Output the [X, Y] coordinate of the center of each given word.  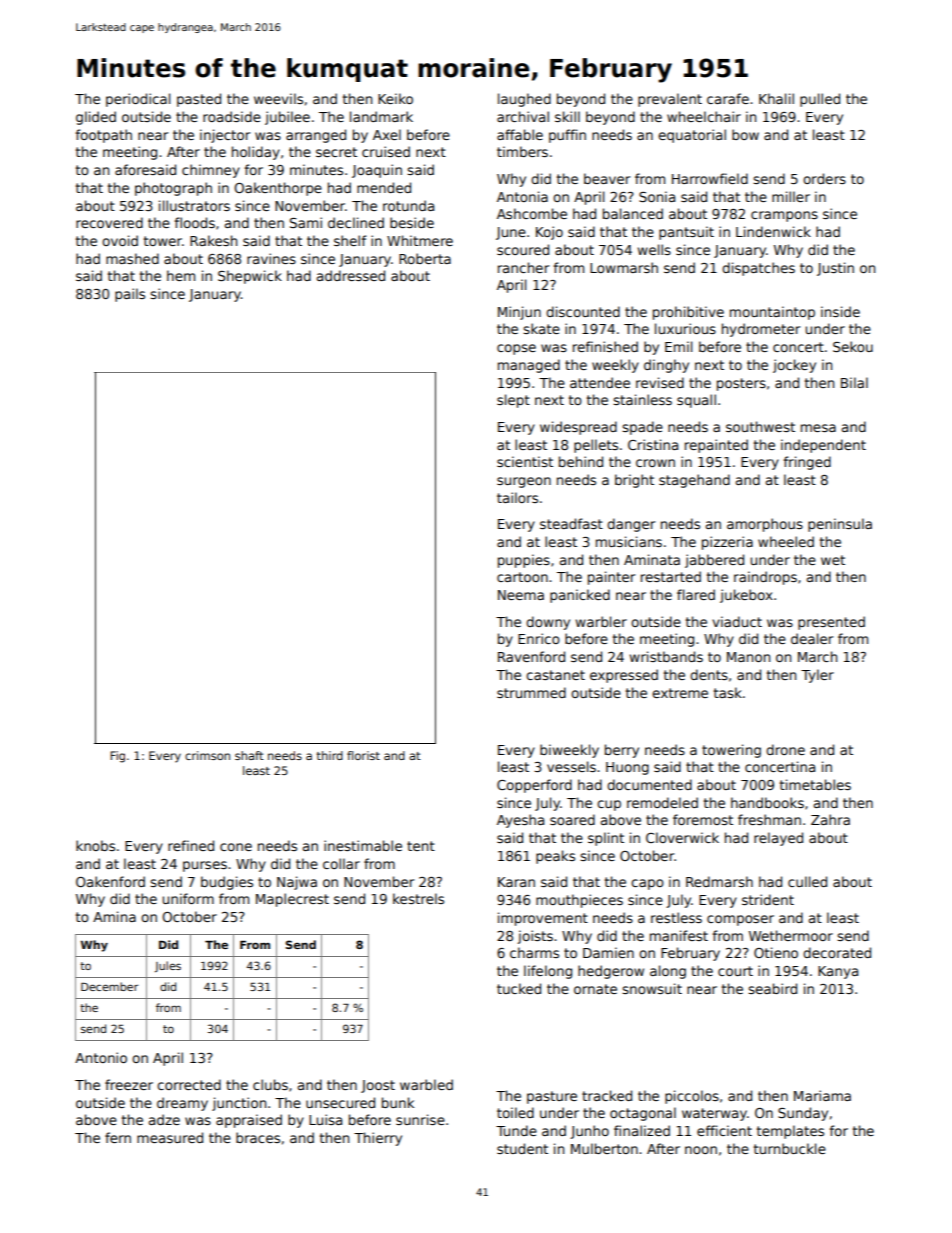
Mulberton [604, 1148]
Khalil [776, 98]
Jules [168, 966]
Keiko [395, 98]
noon [701, 1150]
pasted [199, 100]
